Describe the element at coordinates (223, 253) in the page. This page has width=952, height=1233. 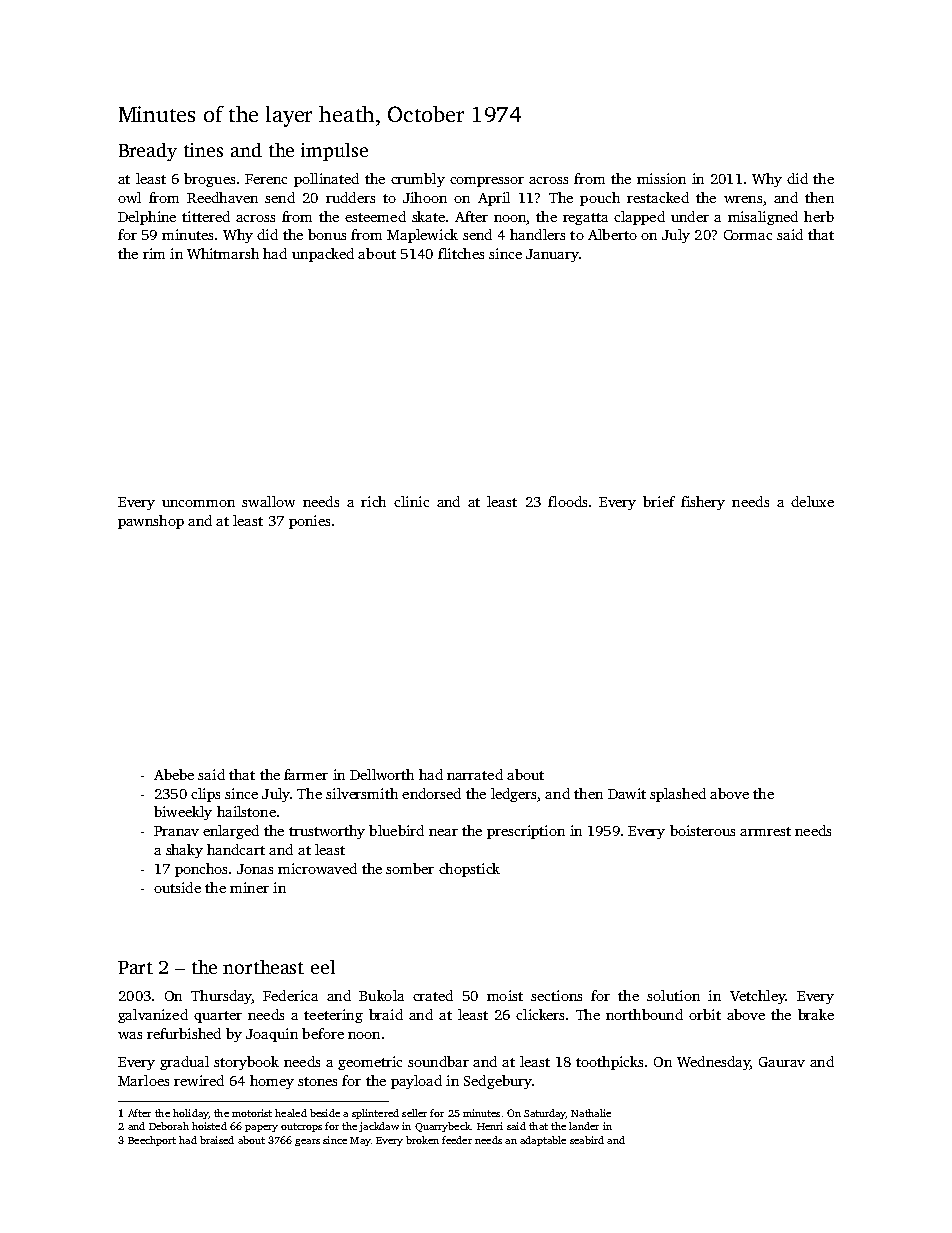
I see `Whitmarsh` at that location.
